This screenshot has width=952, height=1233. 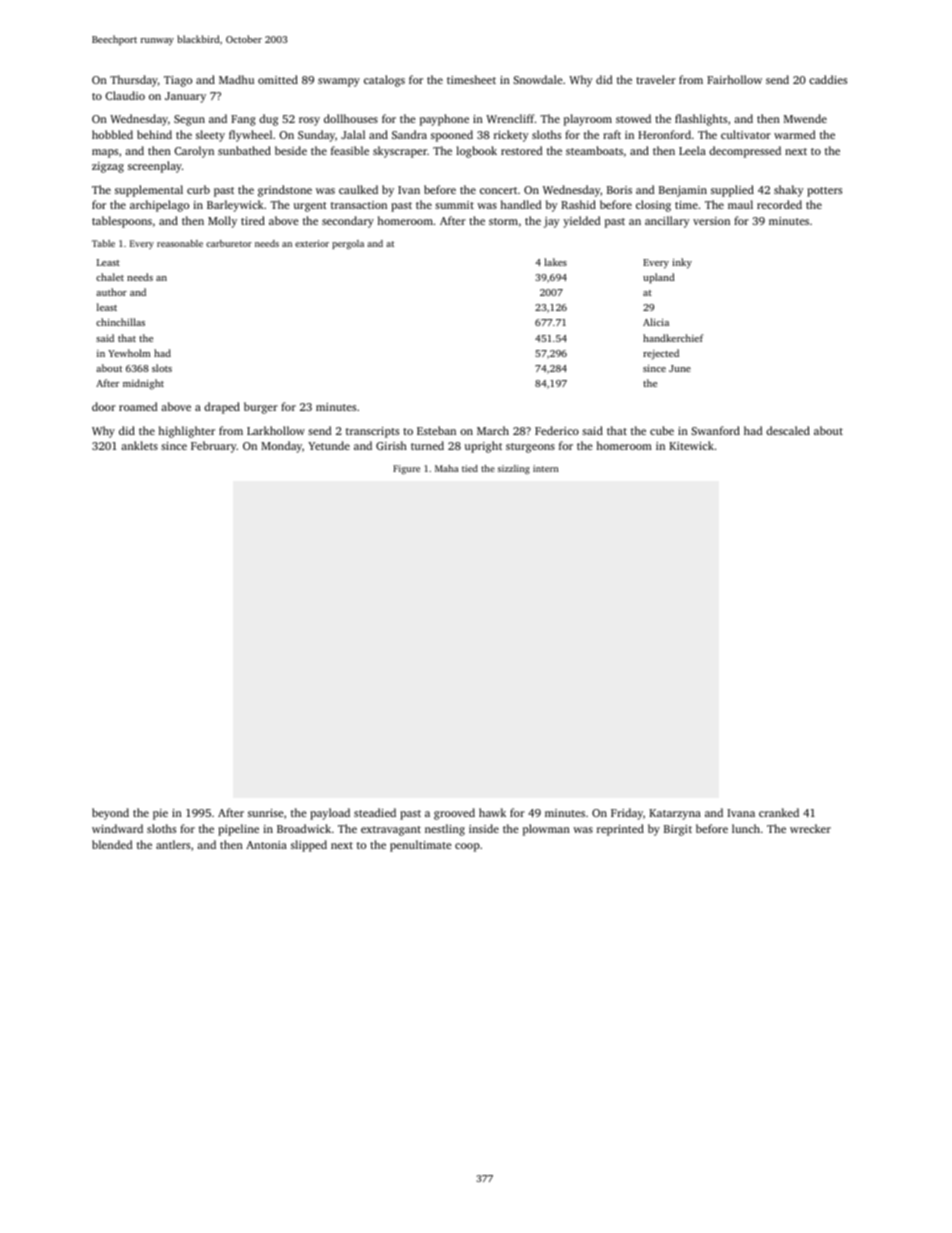 I want to click on Monday, so click(x=281, y=447).
